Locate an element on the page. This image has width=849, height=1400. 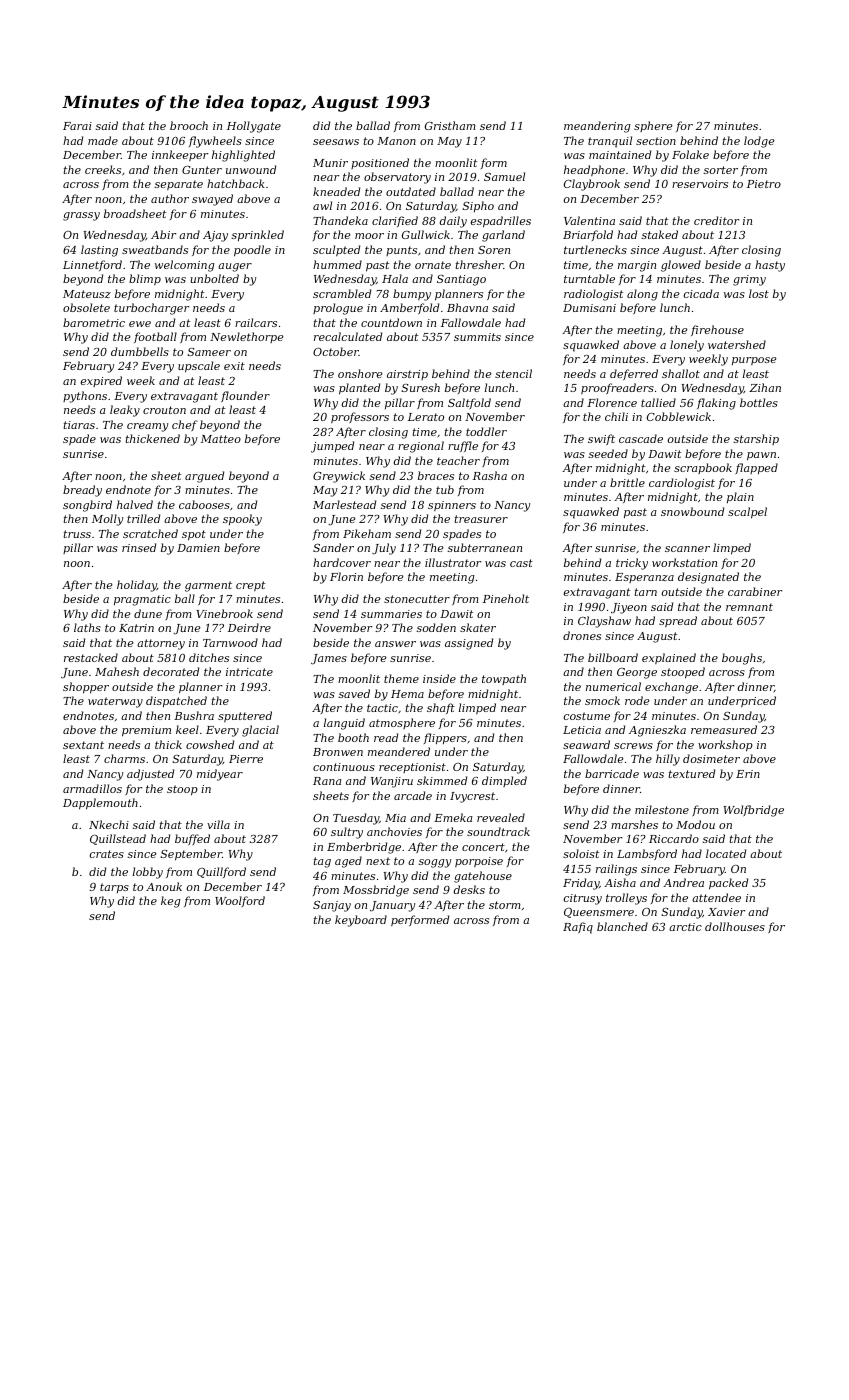
moor is located at coordinates (369, 236).
